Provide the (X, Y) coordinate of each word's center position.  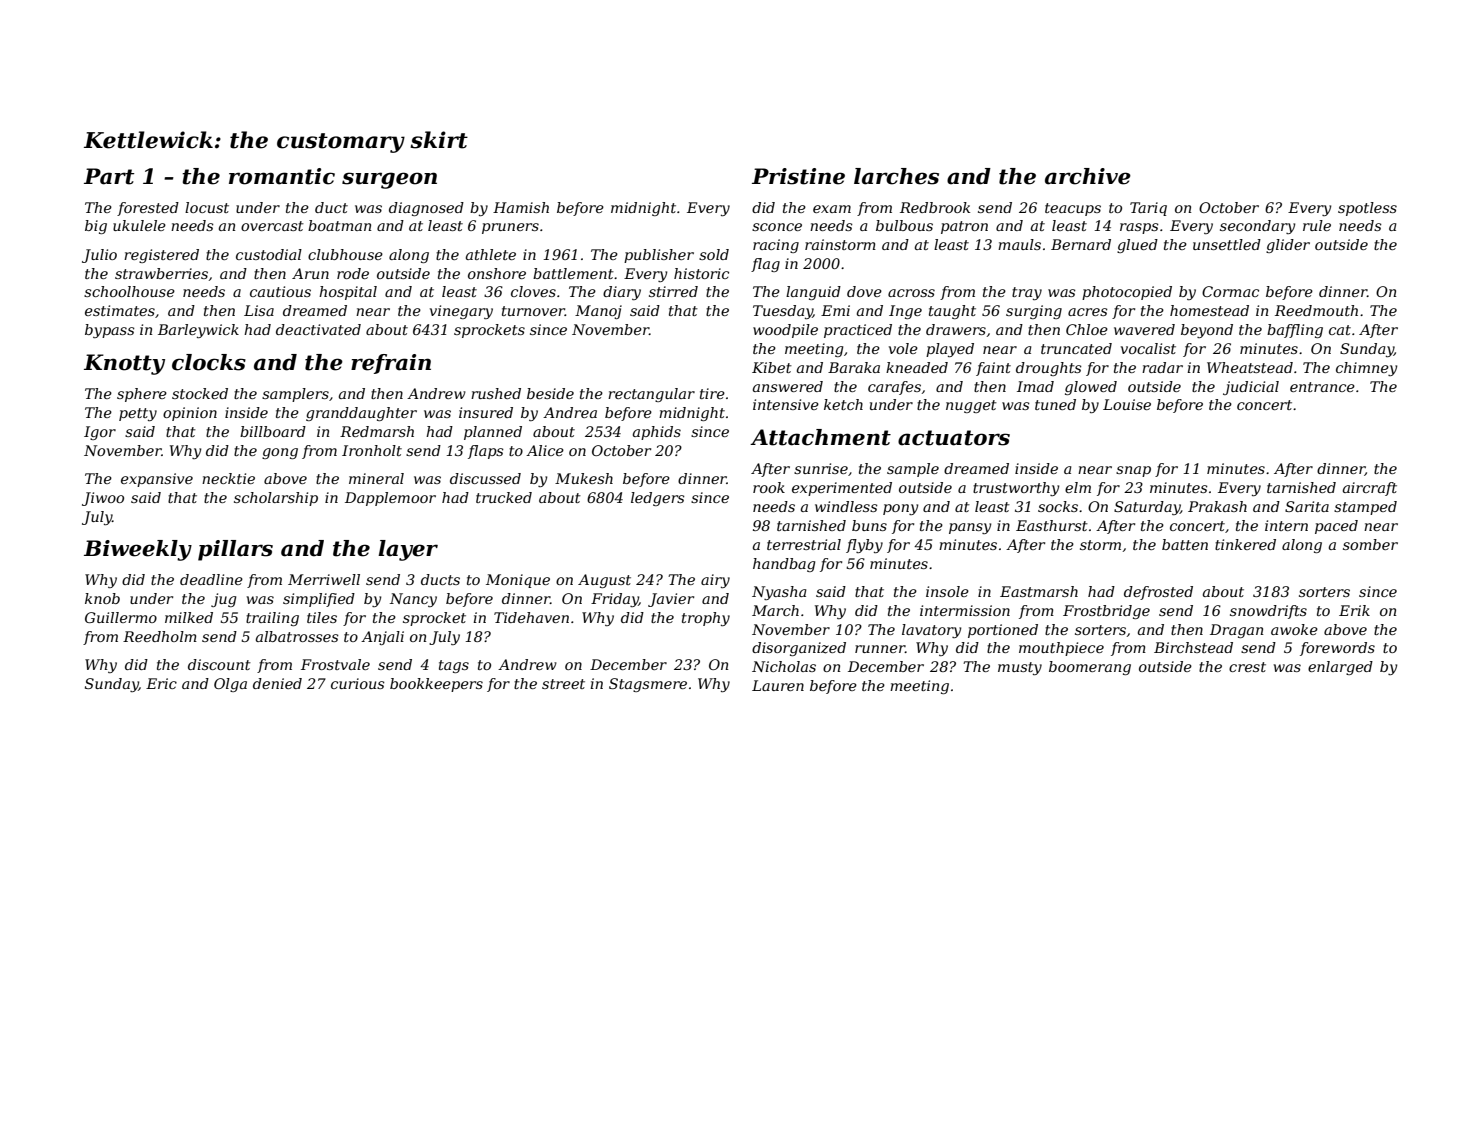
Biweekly (138, 550)
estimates (120, 310)
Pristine (798, 176)
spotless (1367, 209)
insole (947, 591)
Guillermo (121, 617)
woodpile (785, 331)
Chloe (1087, 329)
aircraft (1370, 489)
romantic (282, 176)
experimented (842, 489)
